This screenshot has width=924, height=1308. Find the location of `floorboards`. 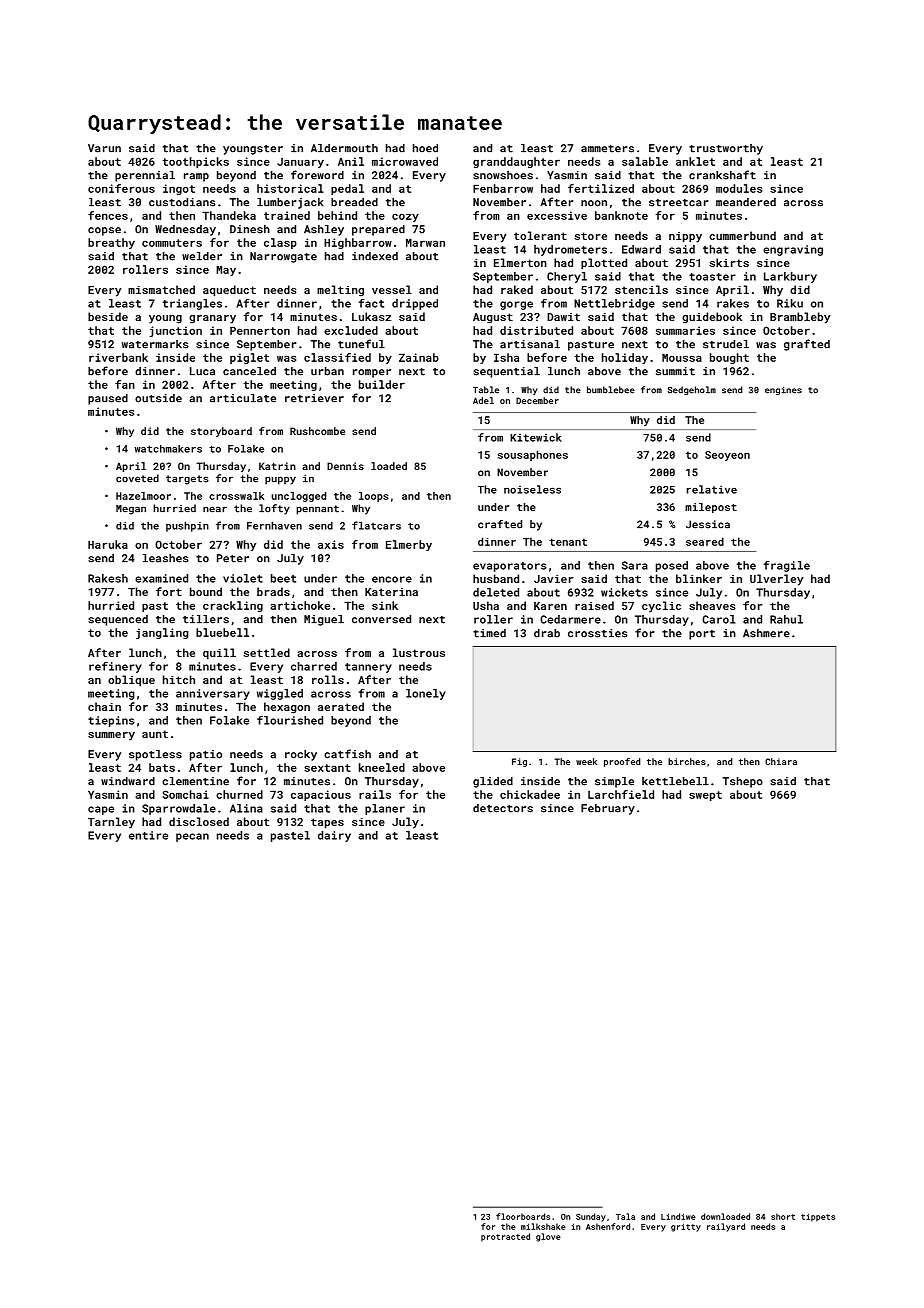

floorboards is located at coordinates (523, 1216).
